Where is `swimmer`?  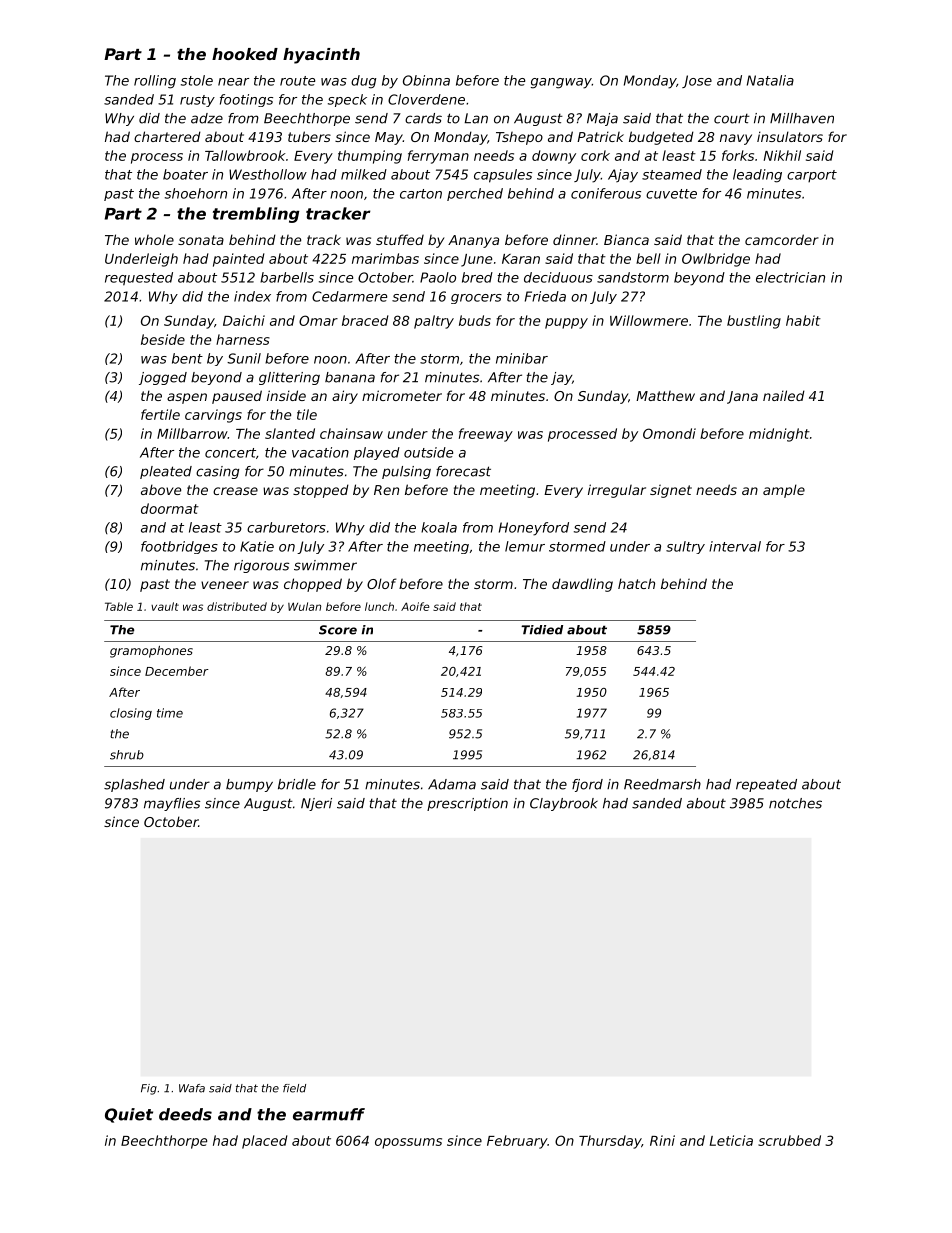 swimmer is located at coordinates (325, 565).
